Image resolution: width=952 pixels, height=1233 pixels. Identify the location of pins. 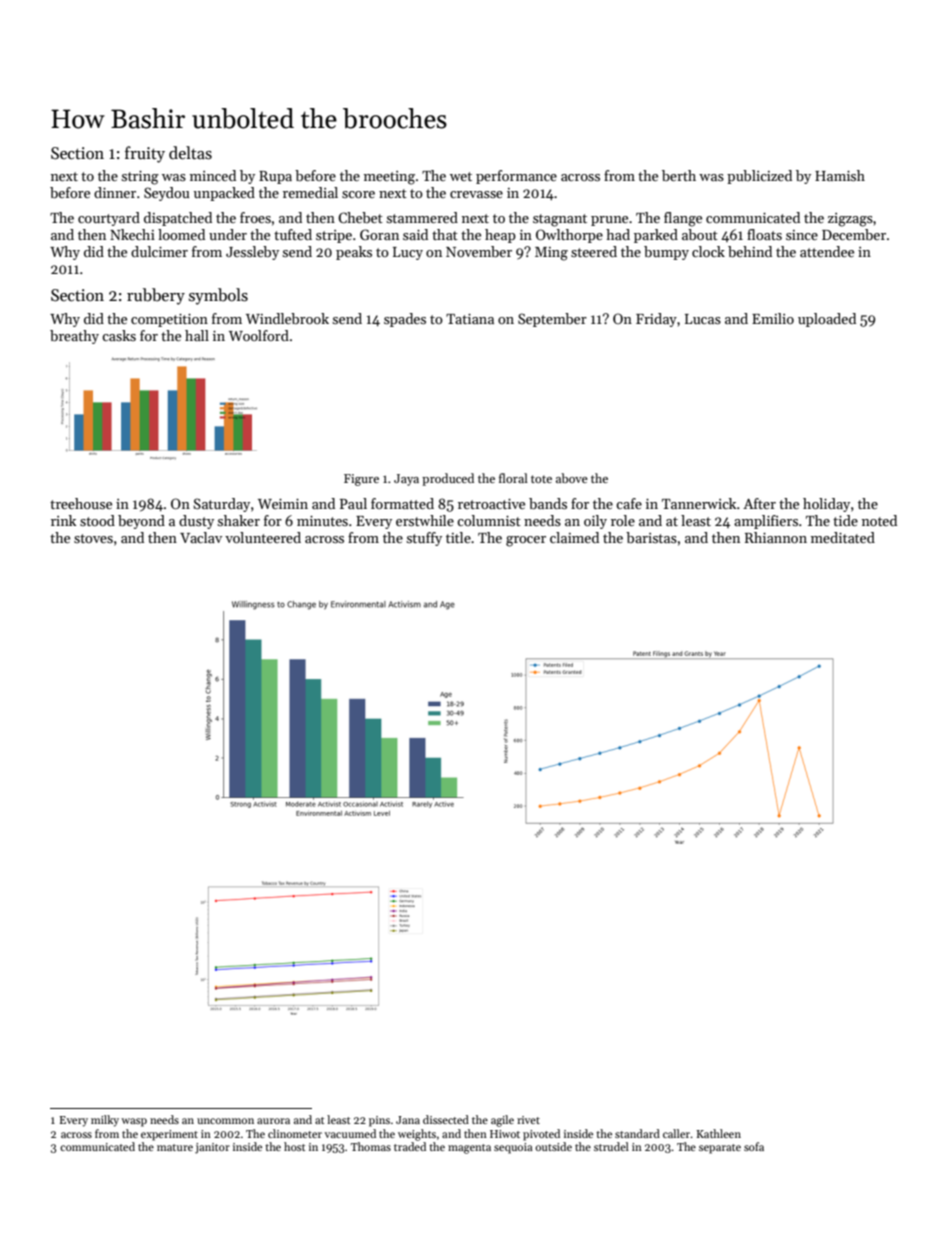
(379, 1121).
